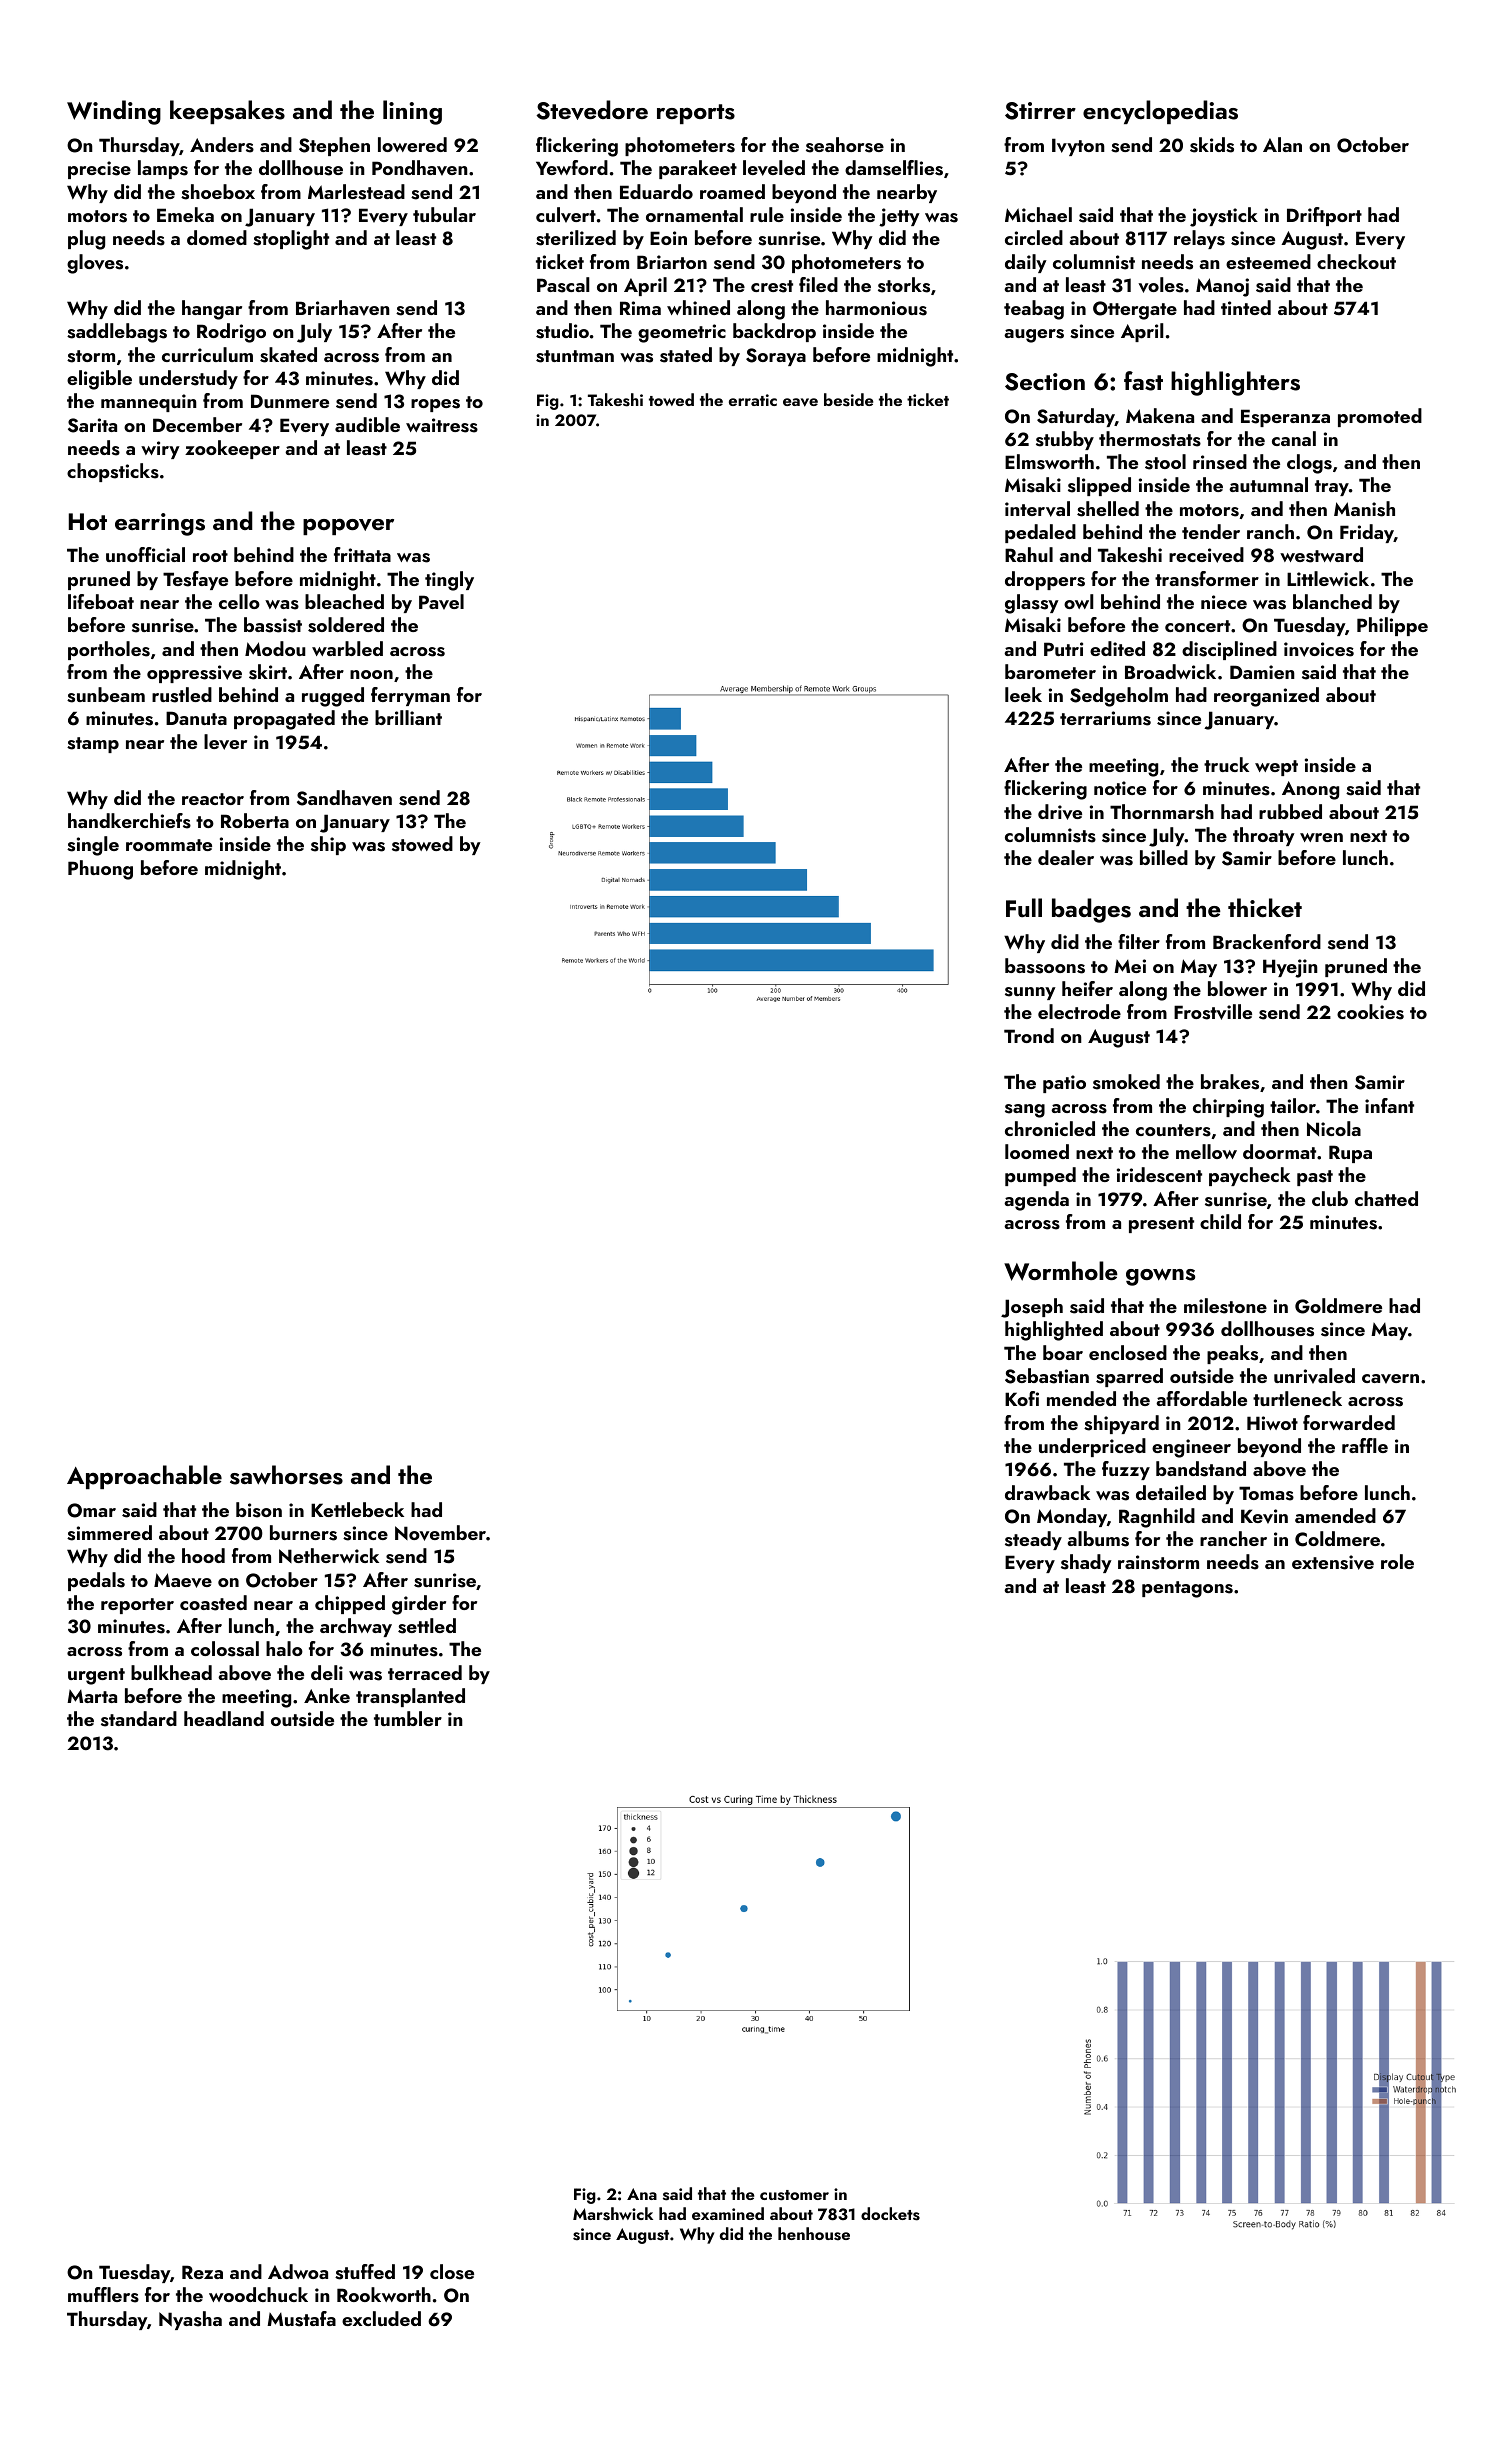 The image size is (1496, 2464). Describe the element at coordinates (1230, 1082) in the screenshot. I see `brakes` at that location.
